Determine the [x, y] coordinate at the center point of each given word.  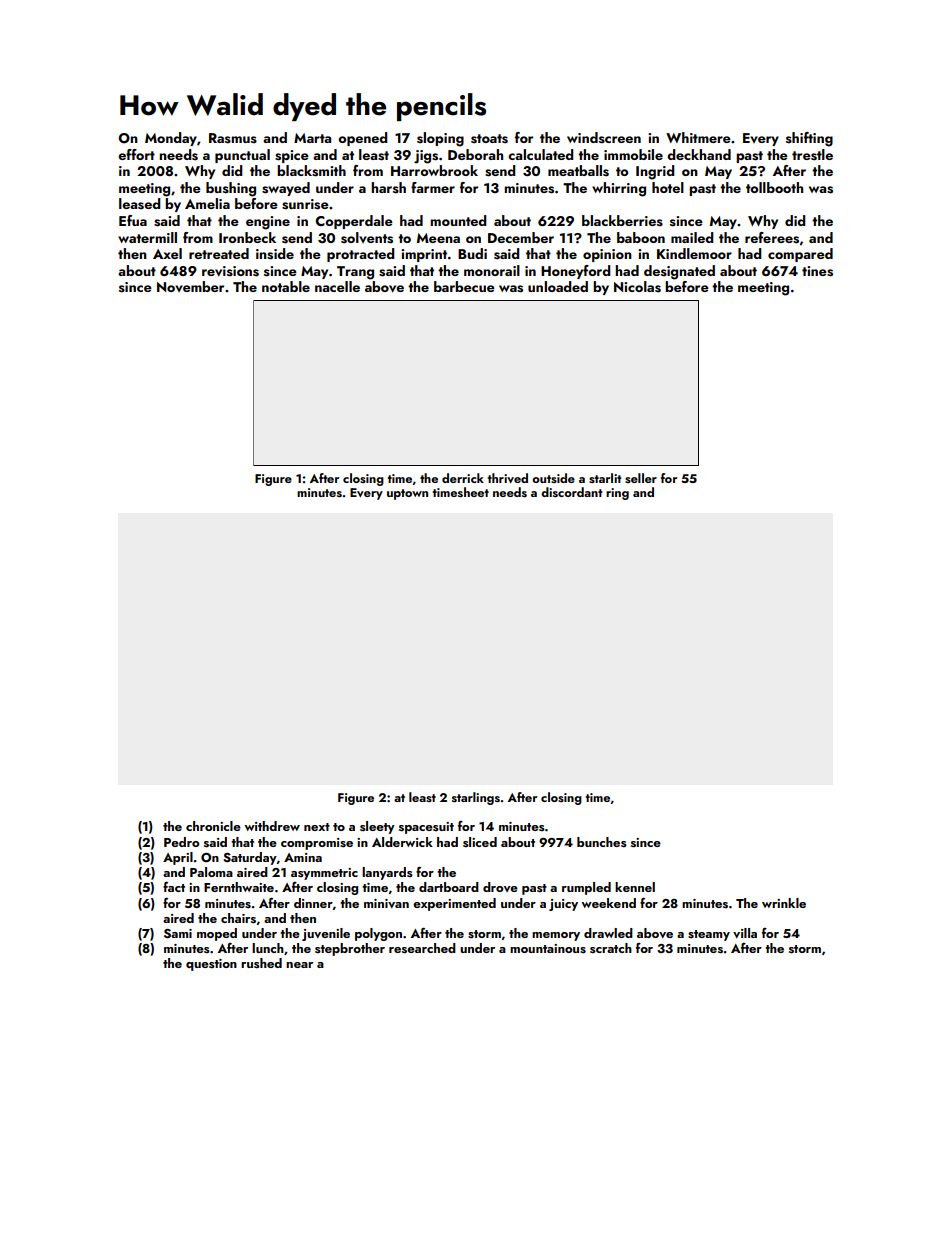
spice [292, 156]
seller [641, 478]
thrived [507, 478]
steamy [709, 935]
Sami [178, 934]
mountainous [548, 949]
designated [679, 272]
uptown [407, 494]
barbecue [464, 286]
